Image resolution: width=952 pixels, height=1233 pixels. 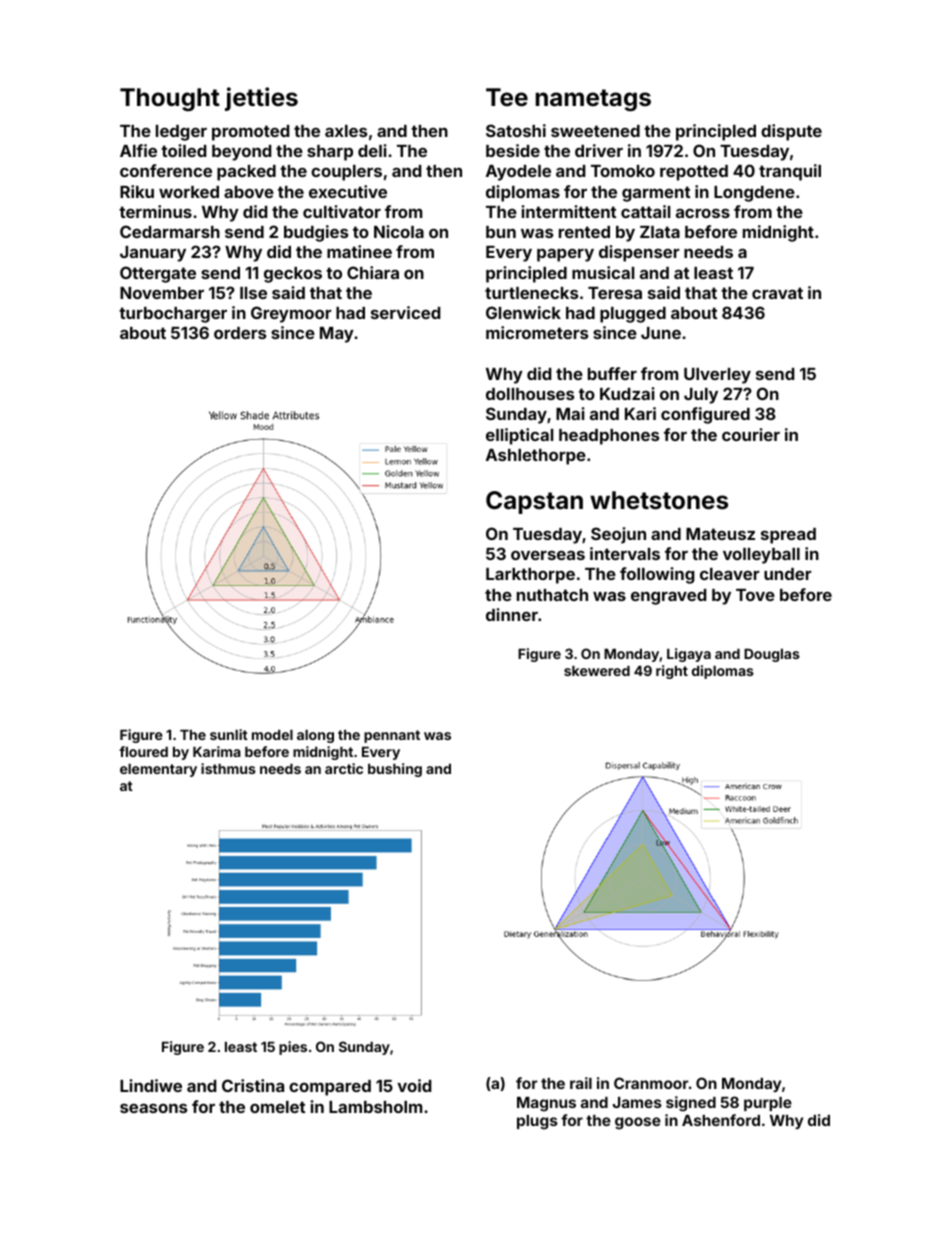 I want to click on rail, so click(x=581, y=1083).
